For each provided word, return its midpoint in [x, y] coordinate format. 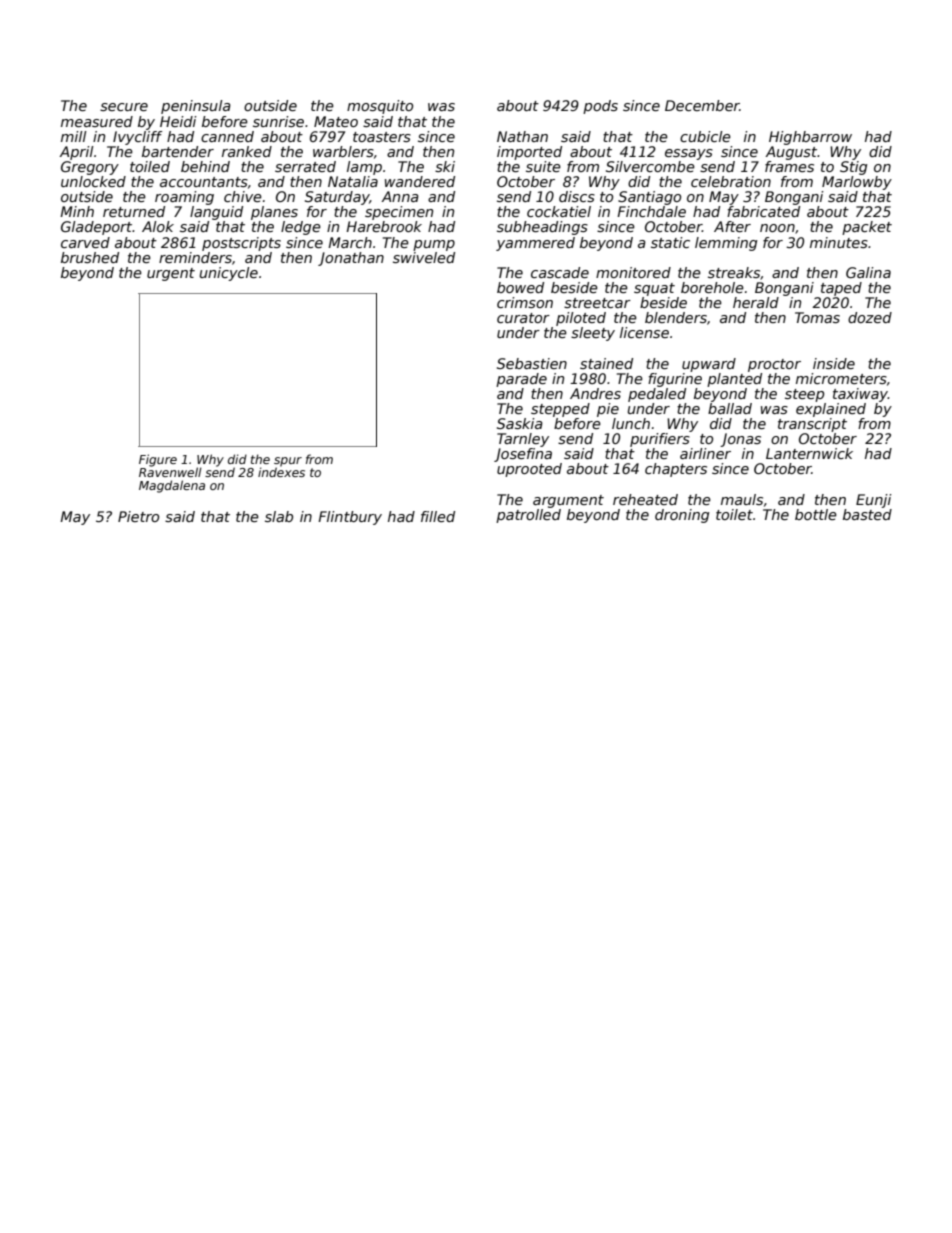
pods [600, 107]
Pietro [138, 516]
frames [789, 166]
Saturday [337, 198]
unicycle [229, 274]
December [702, 105]
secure [124, 107]
